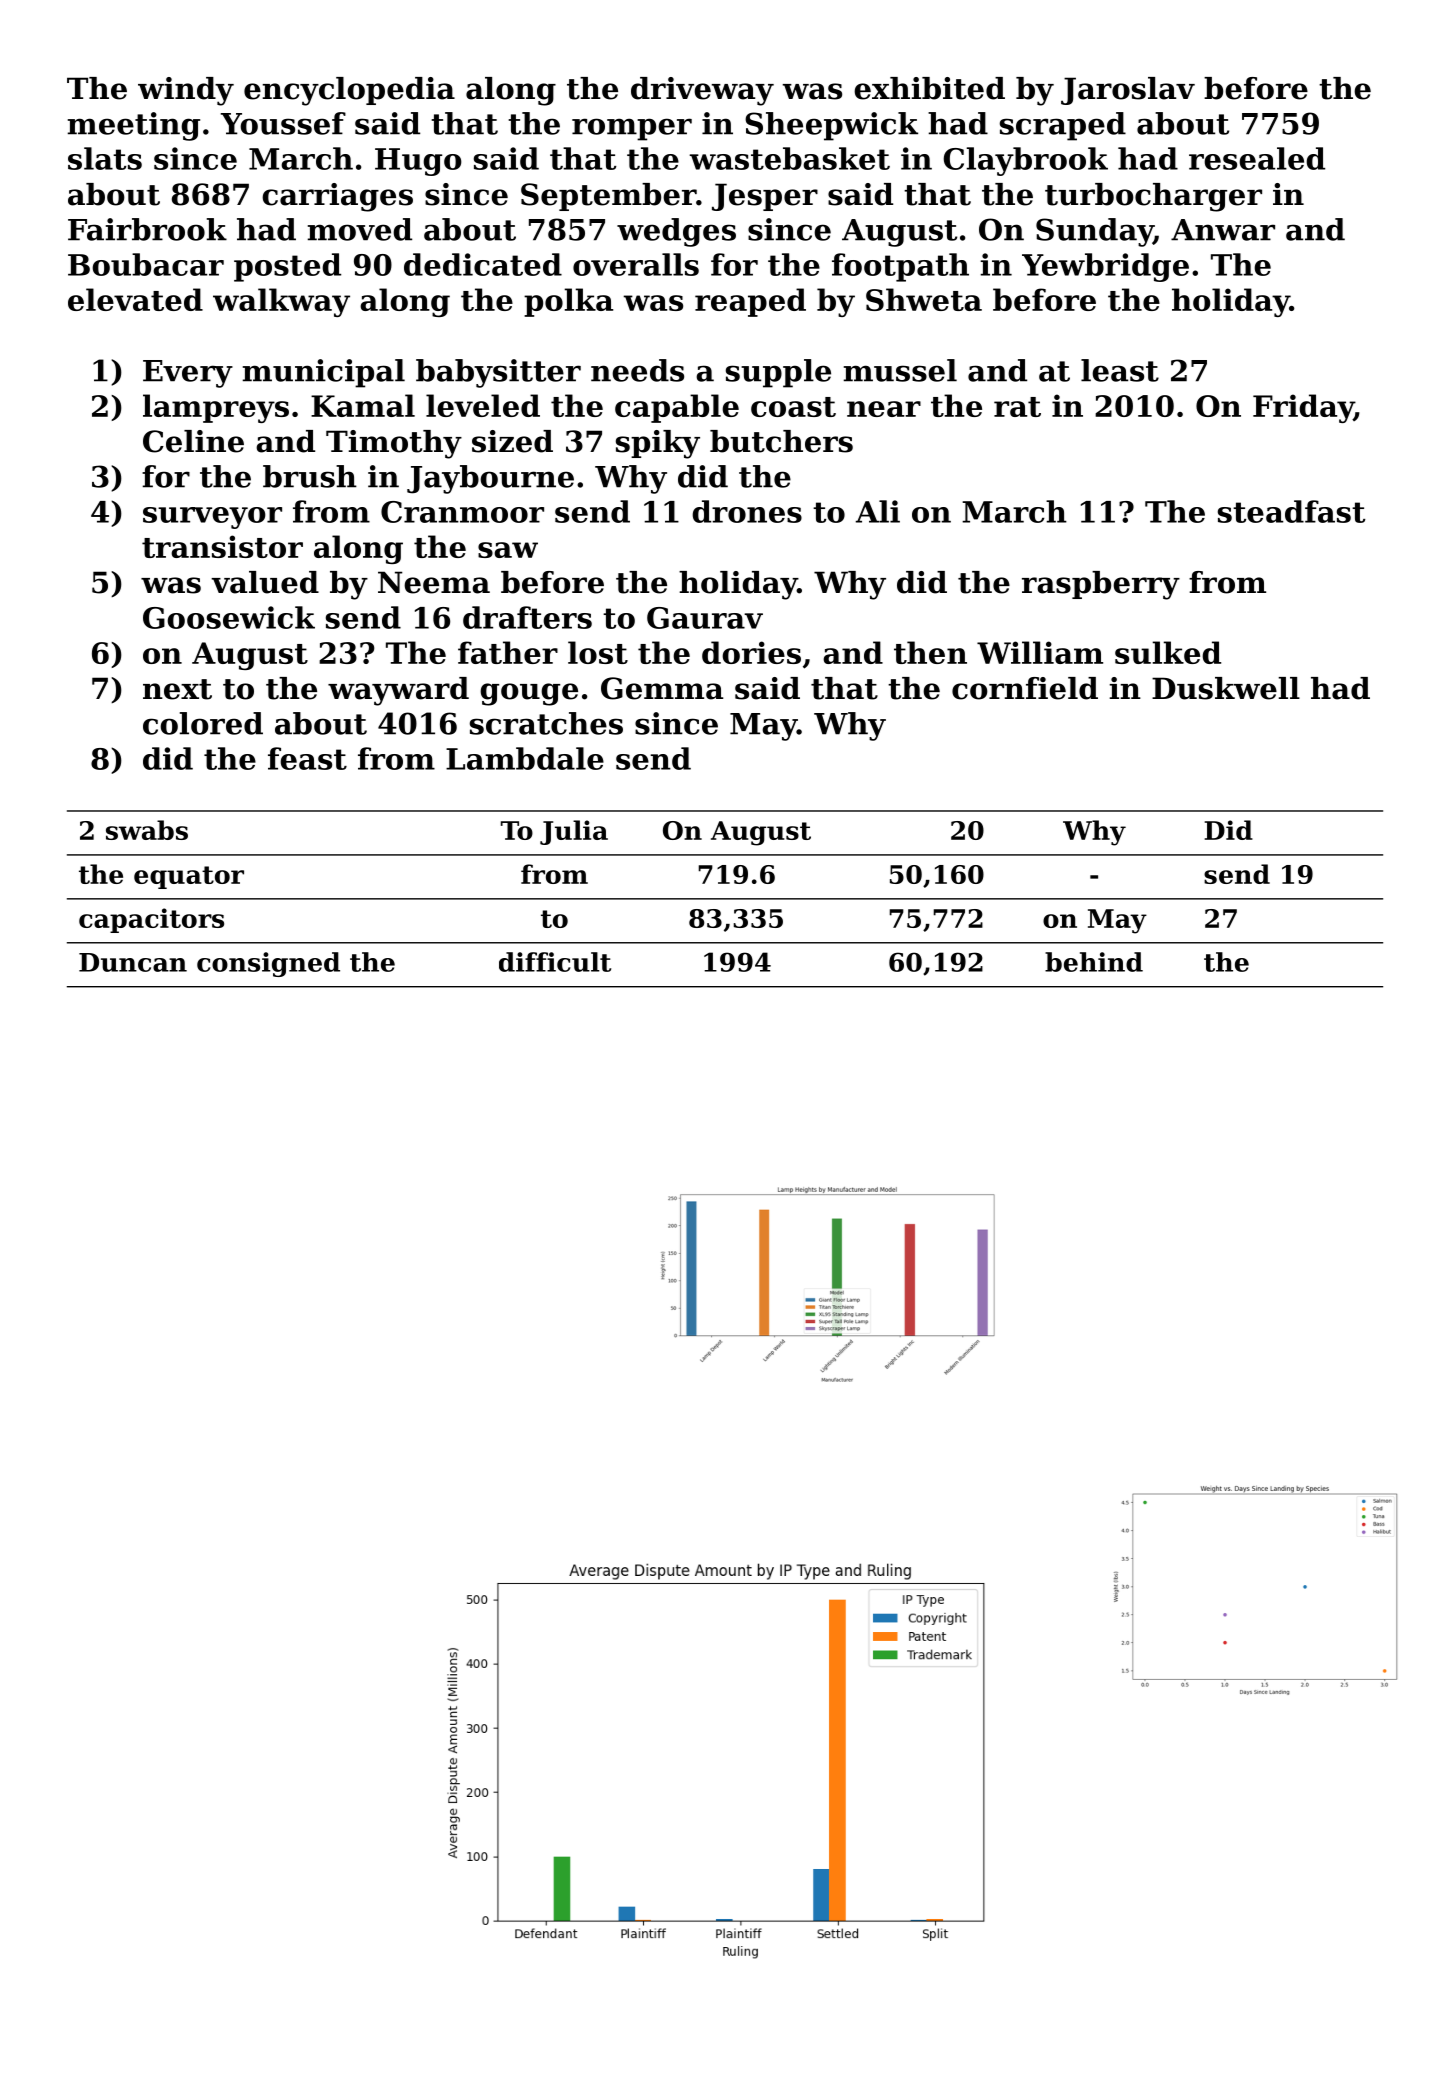 This document has width=1450, height=2100. I want to click on Jaroslav, so click(1128, 91).
